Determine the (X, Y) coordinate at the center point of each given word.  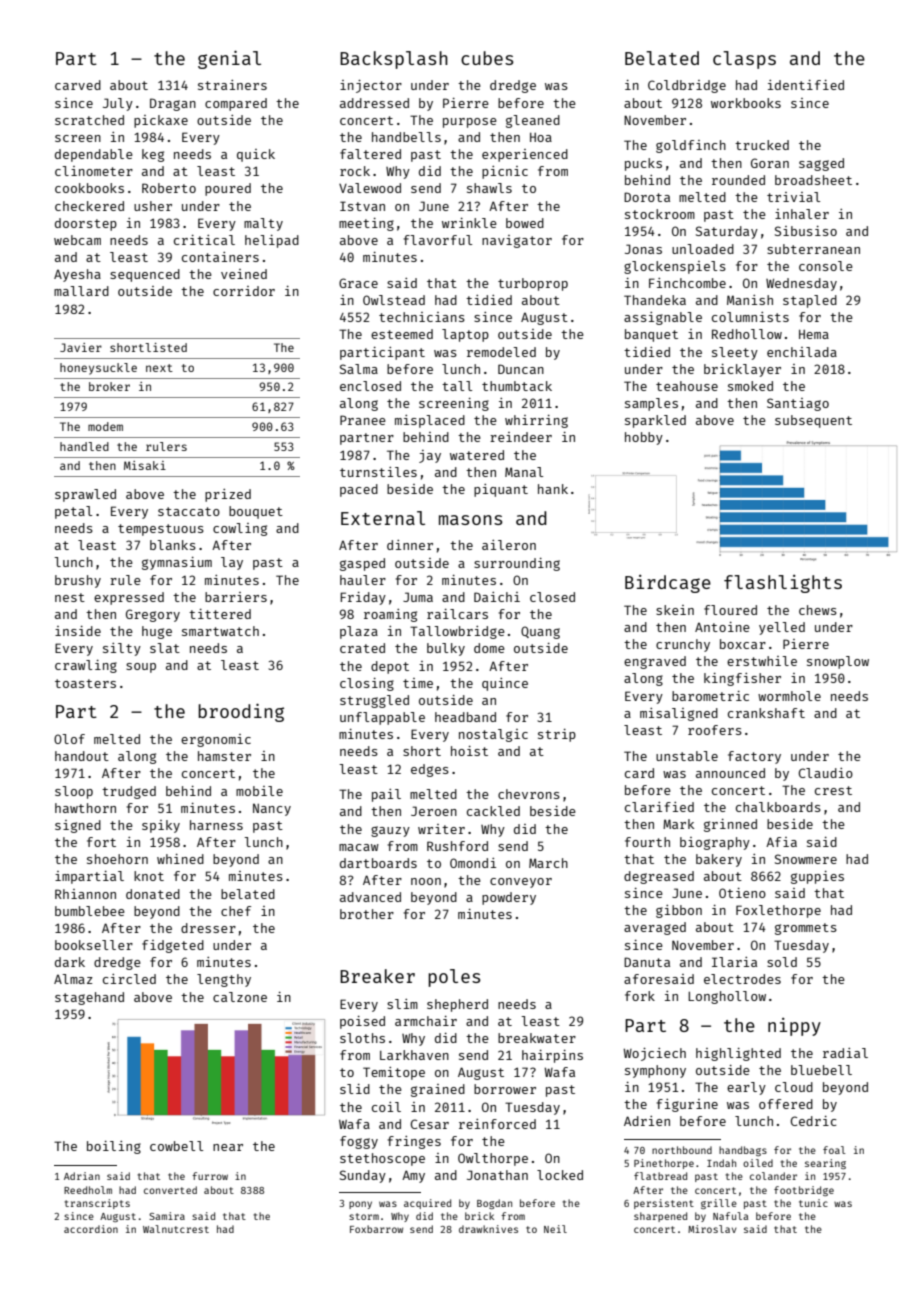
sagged (821, 164)
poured (228, 189)
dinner (410, 545)
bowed (525, 223)
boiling (114, 1147)
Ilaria (734, 962)
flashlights (783, 584)
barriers (236, 597)
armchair (426, 1021)
